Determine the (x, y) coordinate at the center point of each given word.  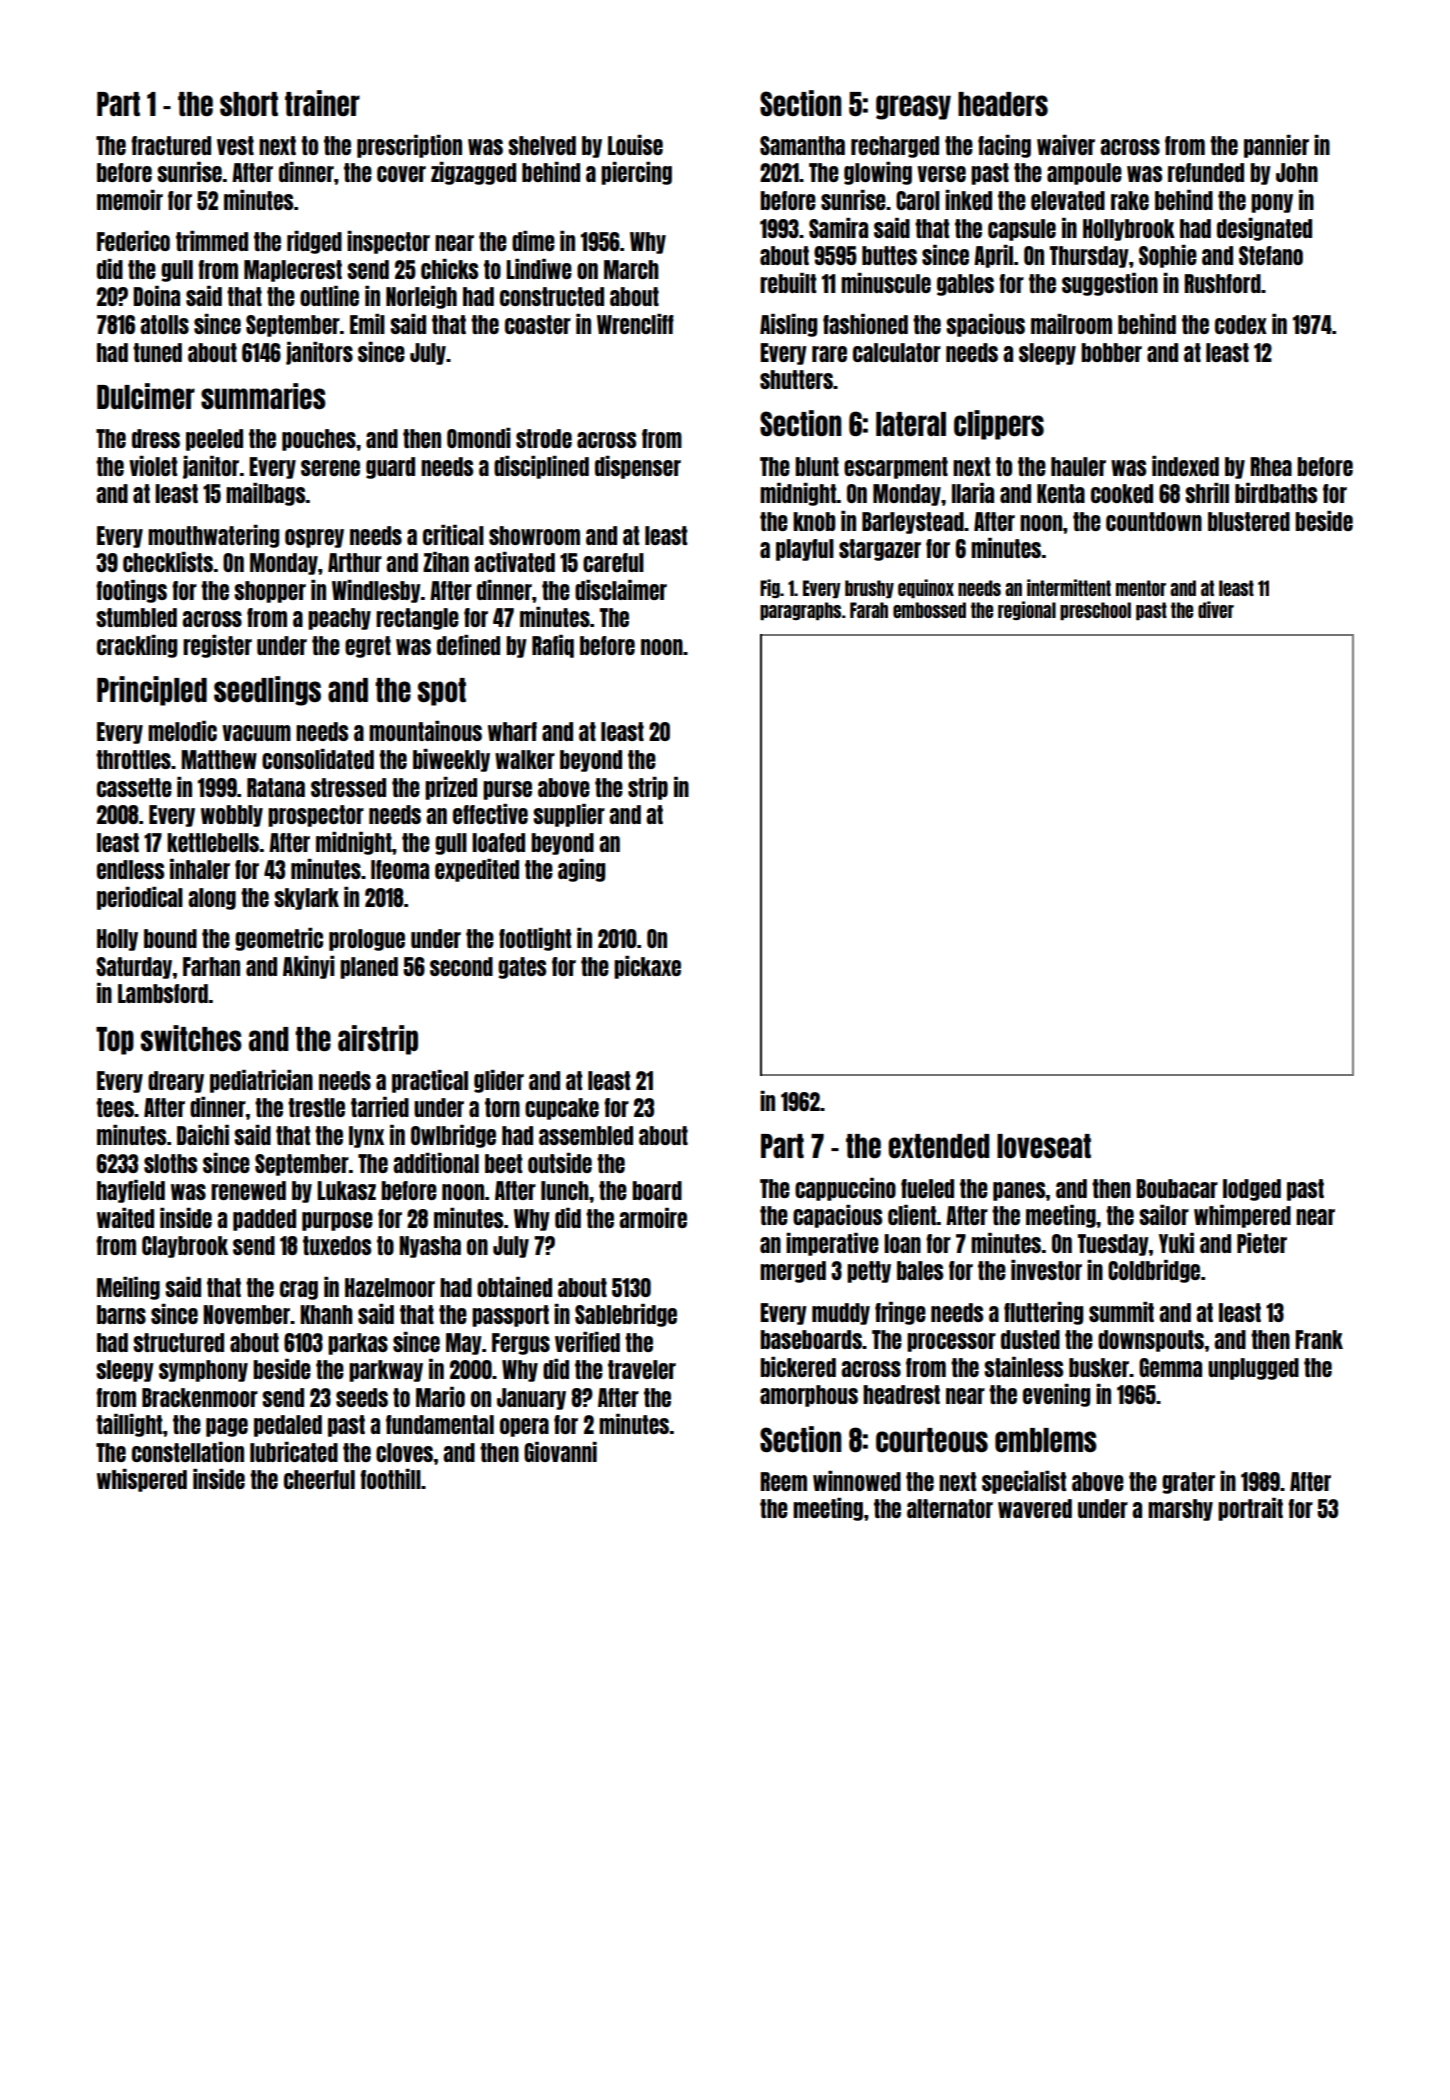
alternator (950, 1508)
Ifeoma (400, 869)
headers (1003, 104)
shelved (542, 145)
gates (522, 968)
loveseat (1044, 1146)
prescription (409, 146)
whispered (142, 1480)
